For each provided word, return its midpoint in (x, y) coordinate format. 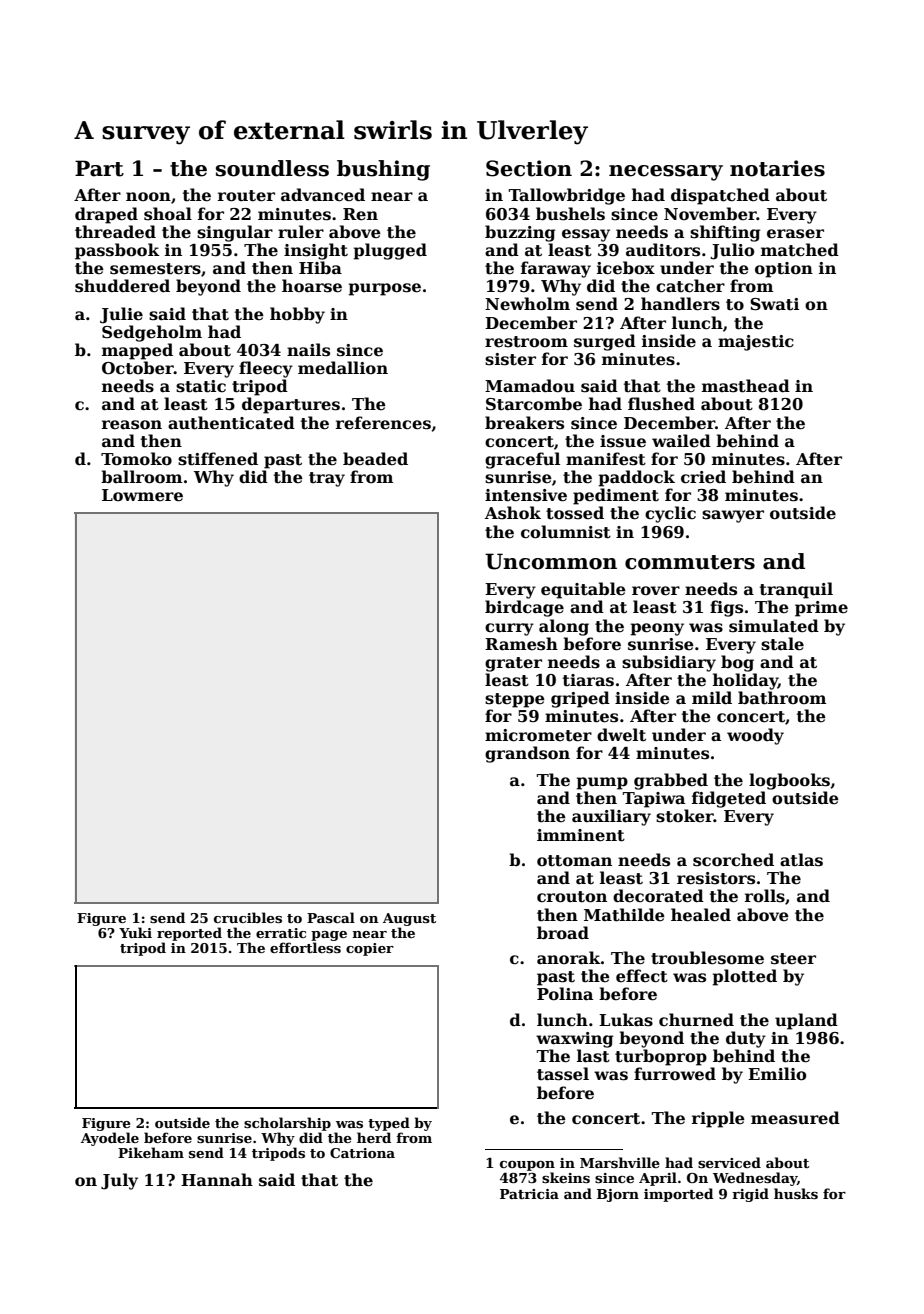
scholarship (287, 1124)
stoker (685, 816)
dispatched (720, 196)
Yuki (135, 932)
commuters (690, 562)
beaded (375, 459)
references (383, 423)
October (138, 368)
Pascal (331, 917)
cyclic (670, 514)
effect (642, 976)
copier (370, 949)
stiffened (218, 459)
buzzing (520, 233)
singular (235, 233)
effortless (305, 947)
